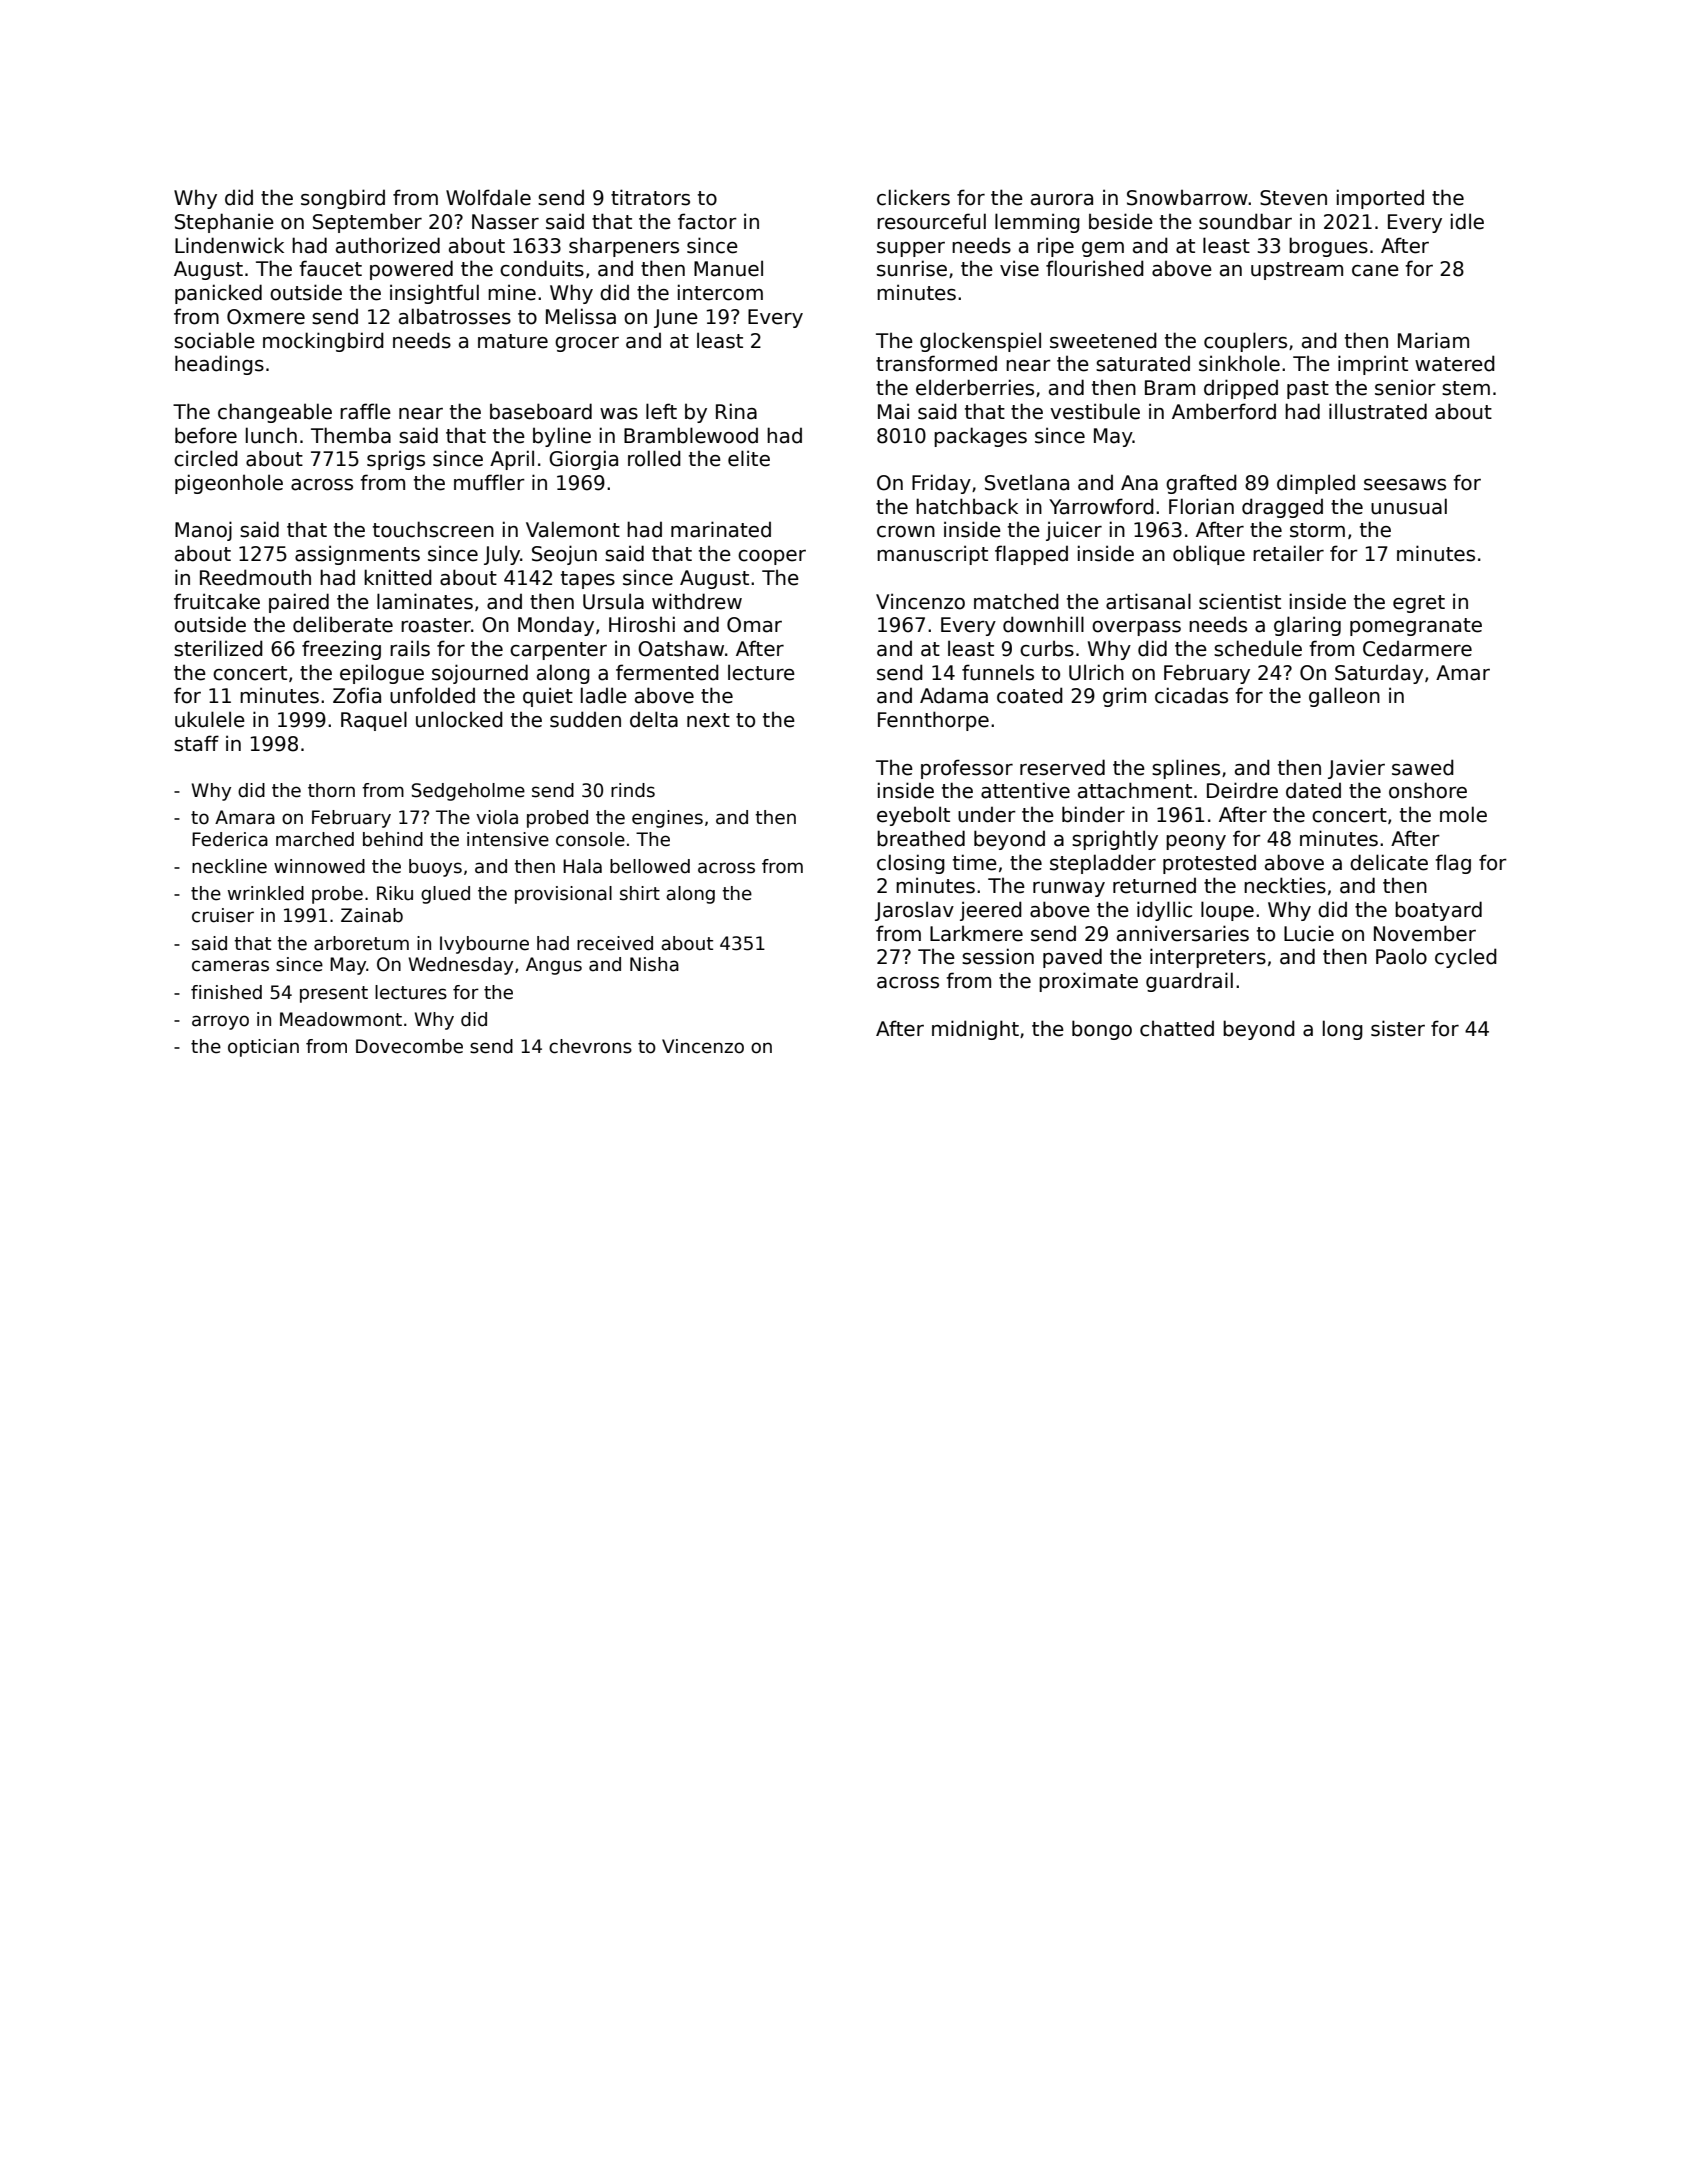 Image resolution: width=1683 pixels, height=2178 pixels. What do you see at coordinates (1201, 484) in the document?
I see `grafted` at bounding box center [1201, 484].
